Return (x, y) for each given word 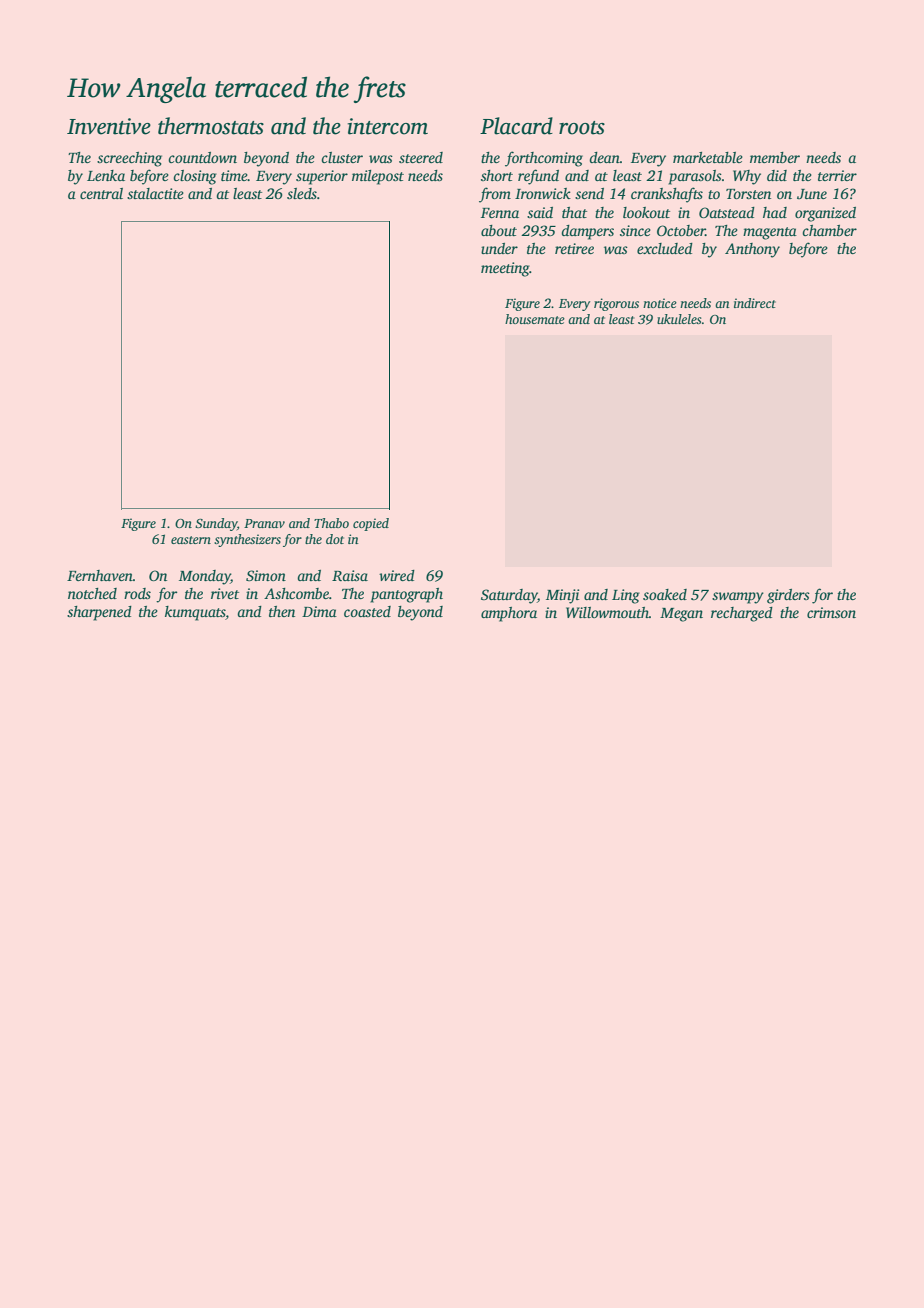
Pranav (264, 523)
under (499, 248)
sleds (302, 193)
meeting (505, 269)
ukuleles (679, 319)
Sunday (216, 524)
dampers (587, 232)
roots (582, 128)
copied (371, 524)
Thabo (331, 523)
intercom (388, 126)
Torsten (748, 194)
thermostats (211, 126)
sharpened (99, 613)
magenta (770, 233)
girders (788, 596)
